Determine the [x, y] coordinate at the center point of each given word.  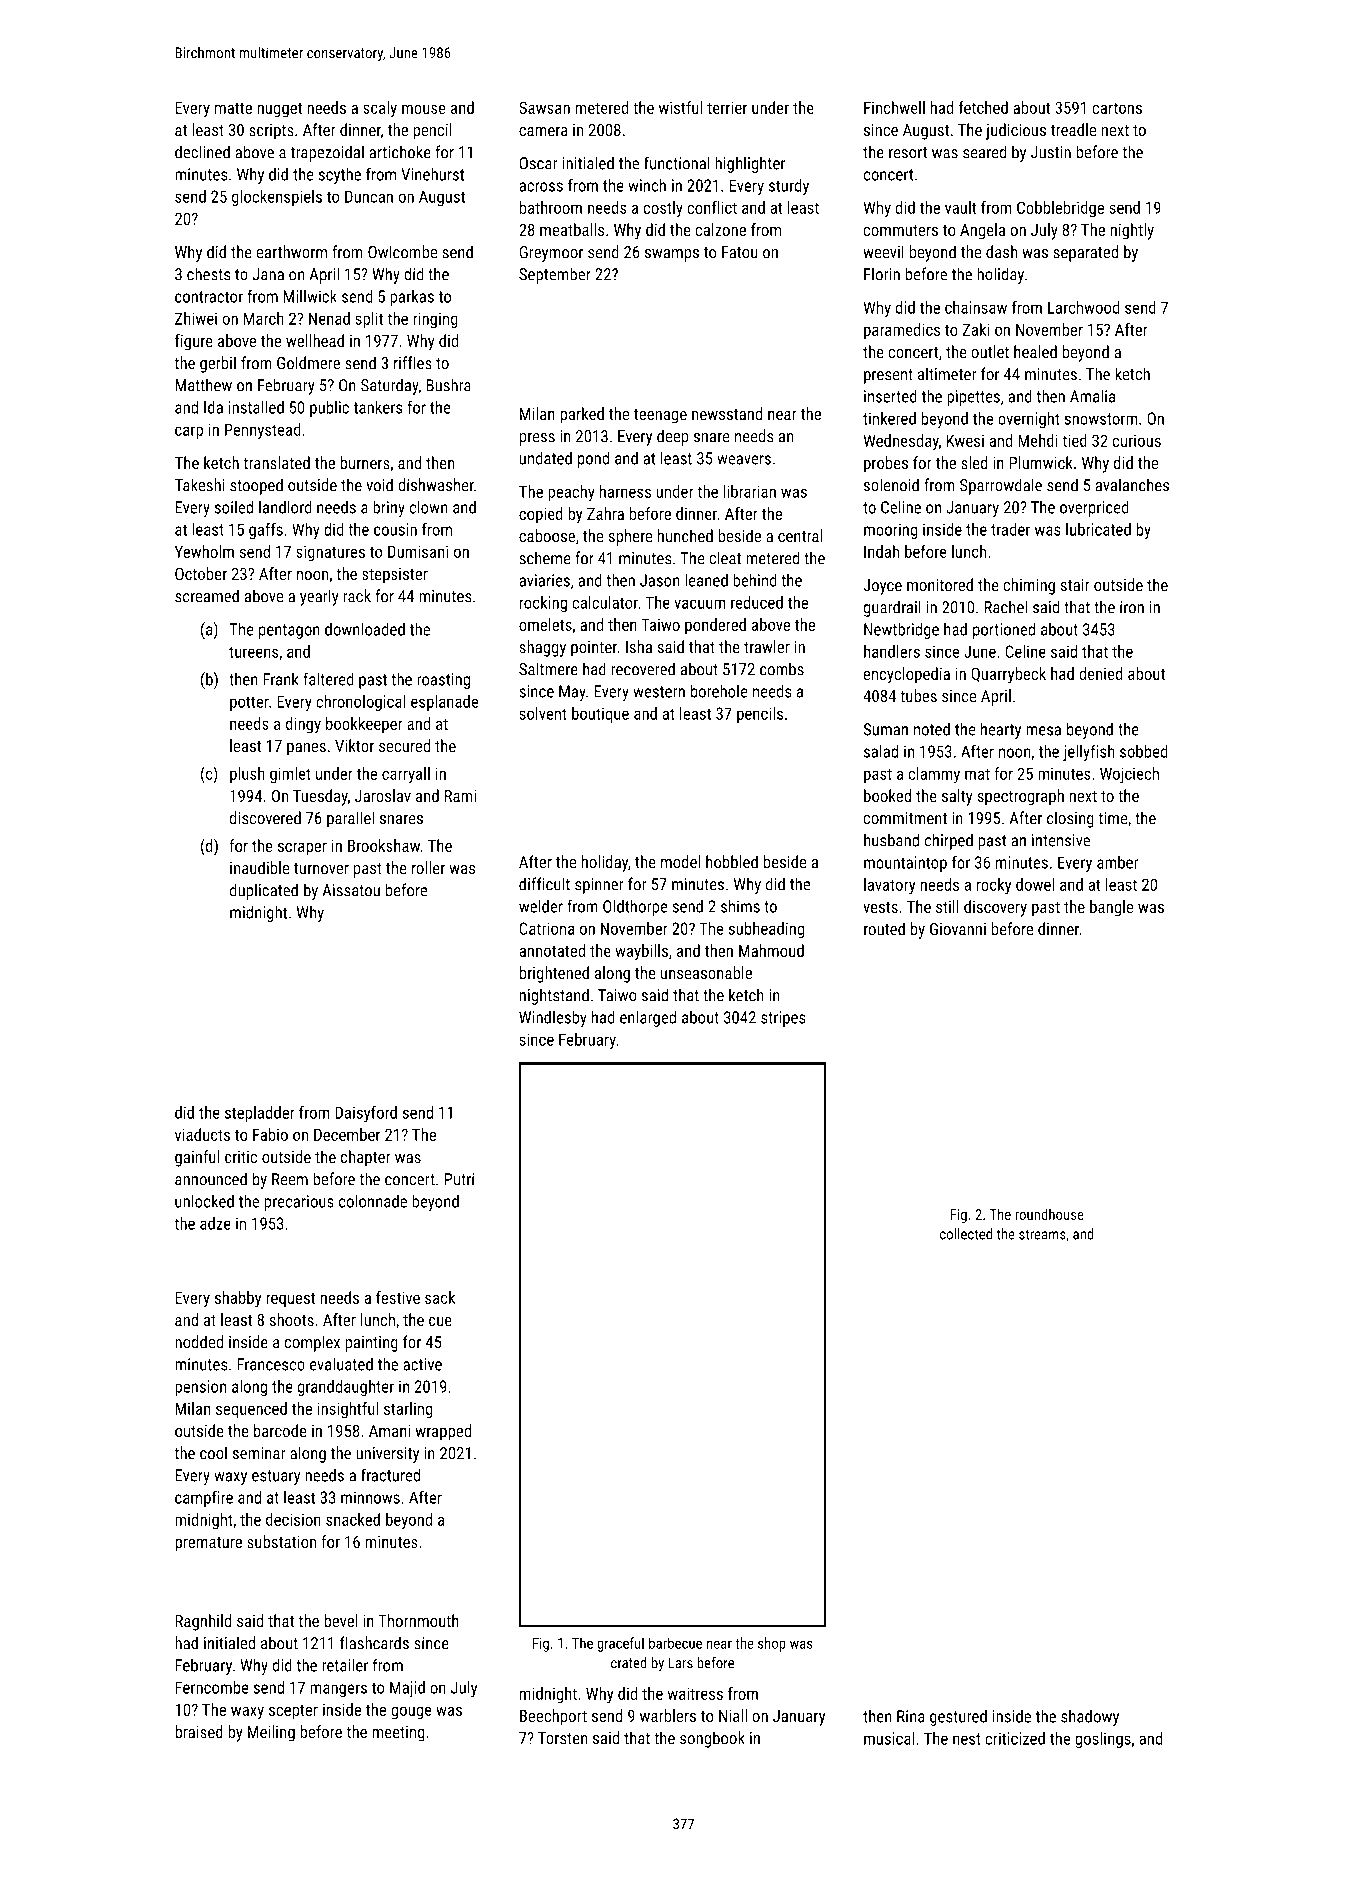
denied [1101, 673]
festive [398, 1297]
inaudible [260, 867]
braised [199, 1731]
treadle [1073, 129]
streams [1042, 1234]
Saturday [389, 386]
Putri [459, 1179]
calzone [720, 229]
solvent [543, 713]
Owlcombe [402, 252]
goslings [1103, 1740]
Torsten [562, 1738]
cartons [1117, 108]
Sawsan [544, 107]
